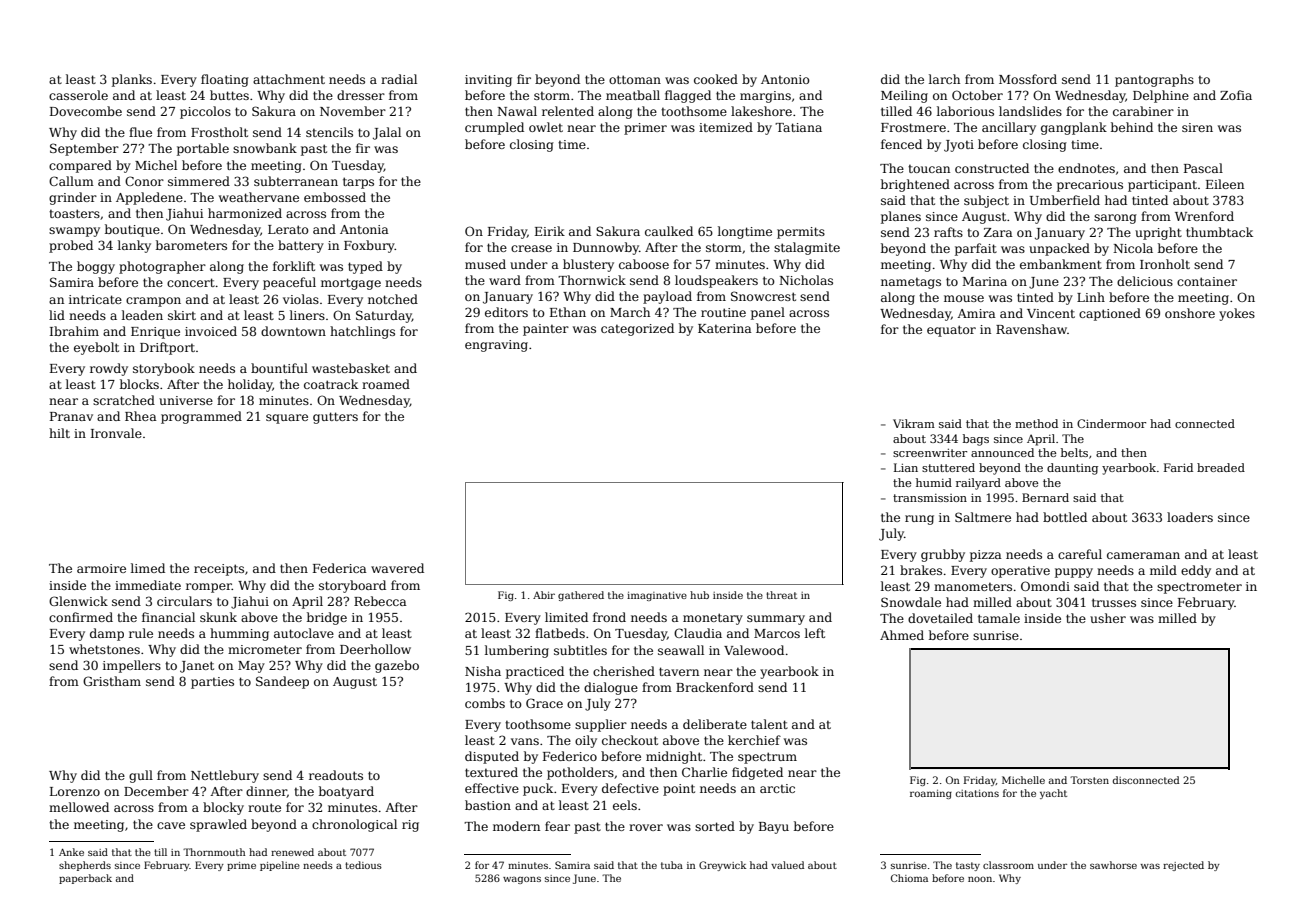 This image has height=924, width=1308. What do you see at coordinates (713, 619) in the image?
I see `monetary` at bounding box center [713, 619].
